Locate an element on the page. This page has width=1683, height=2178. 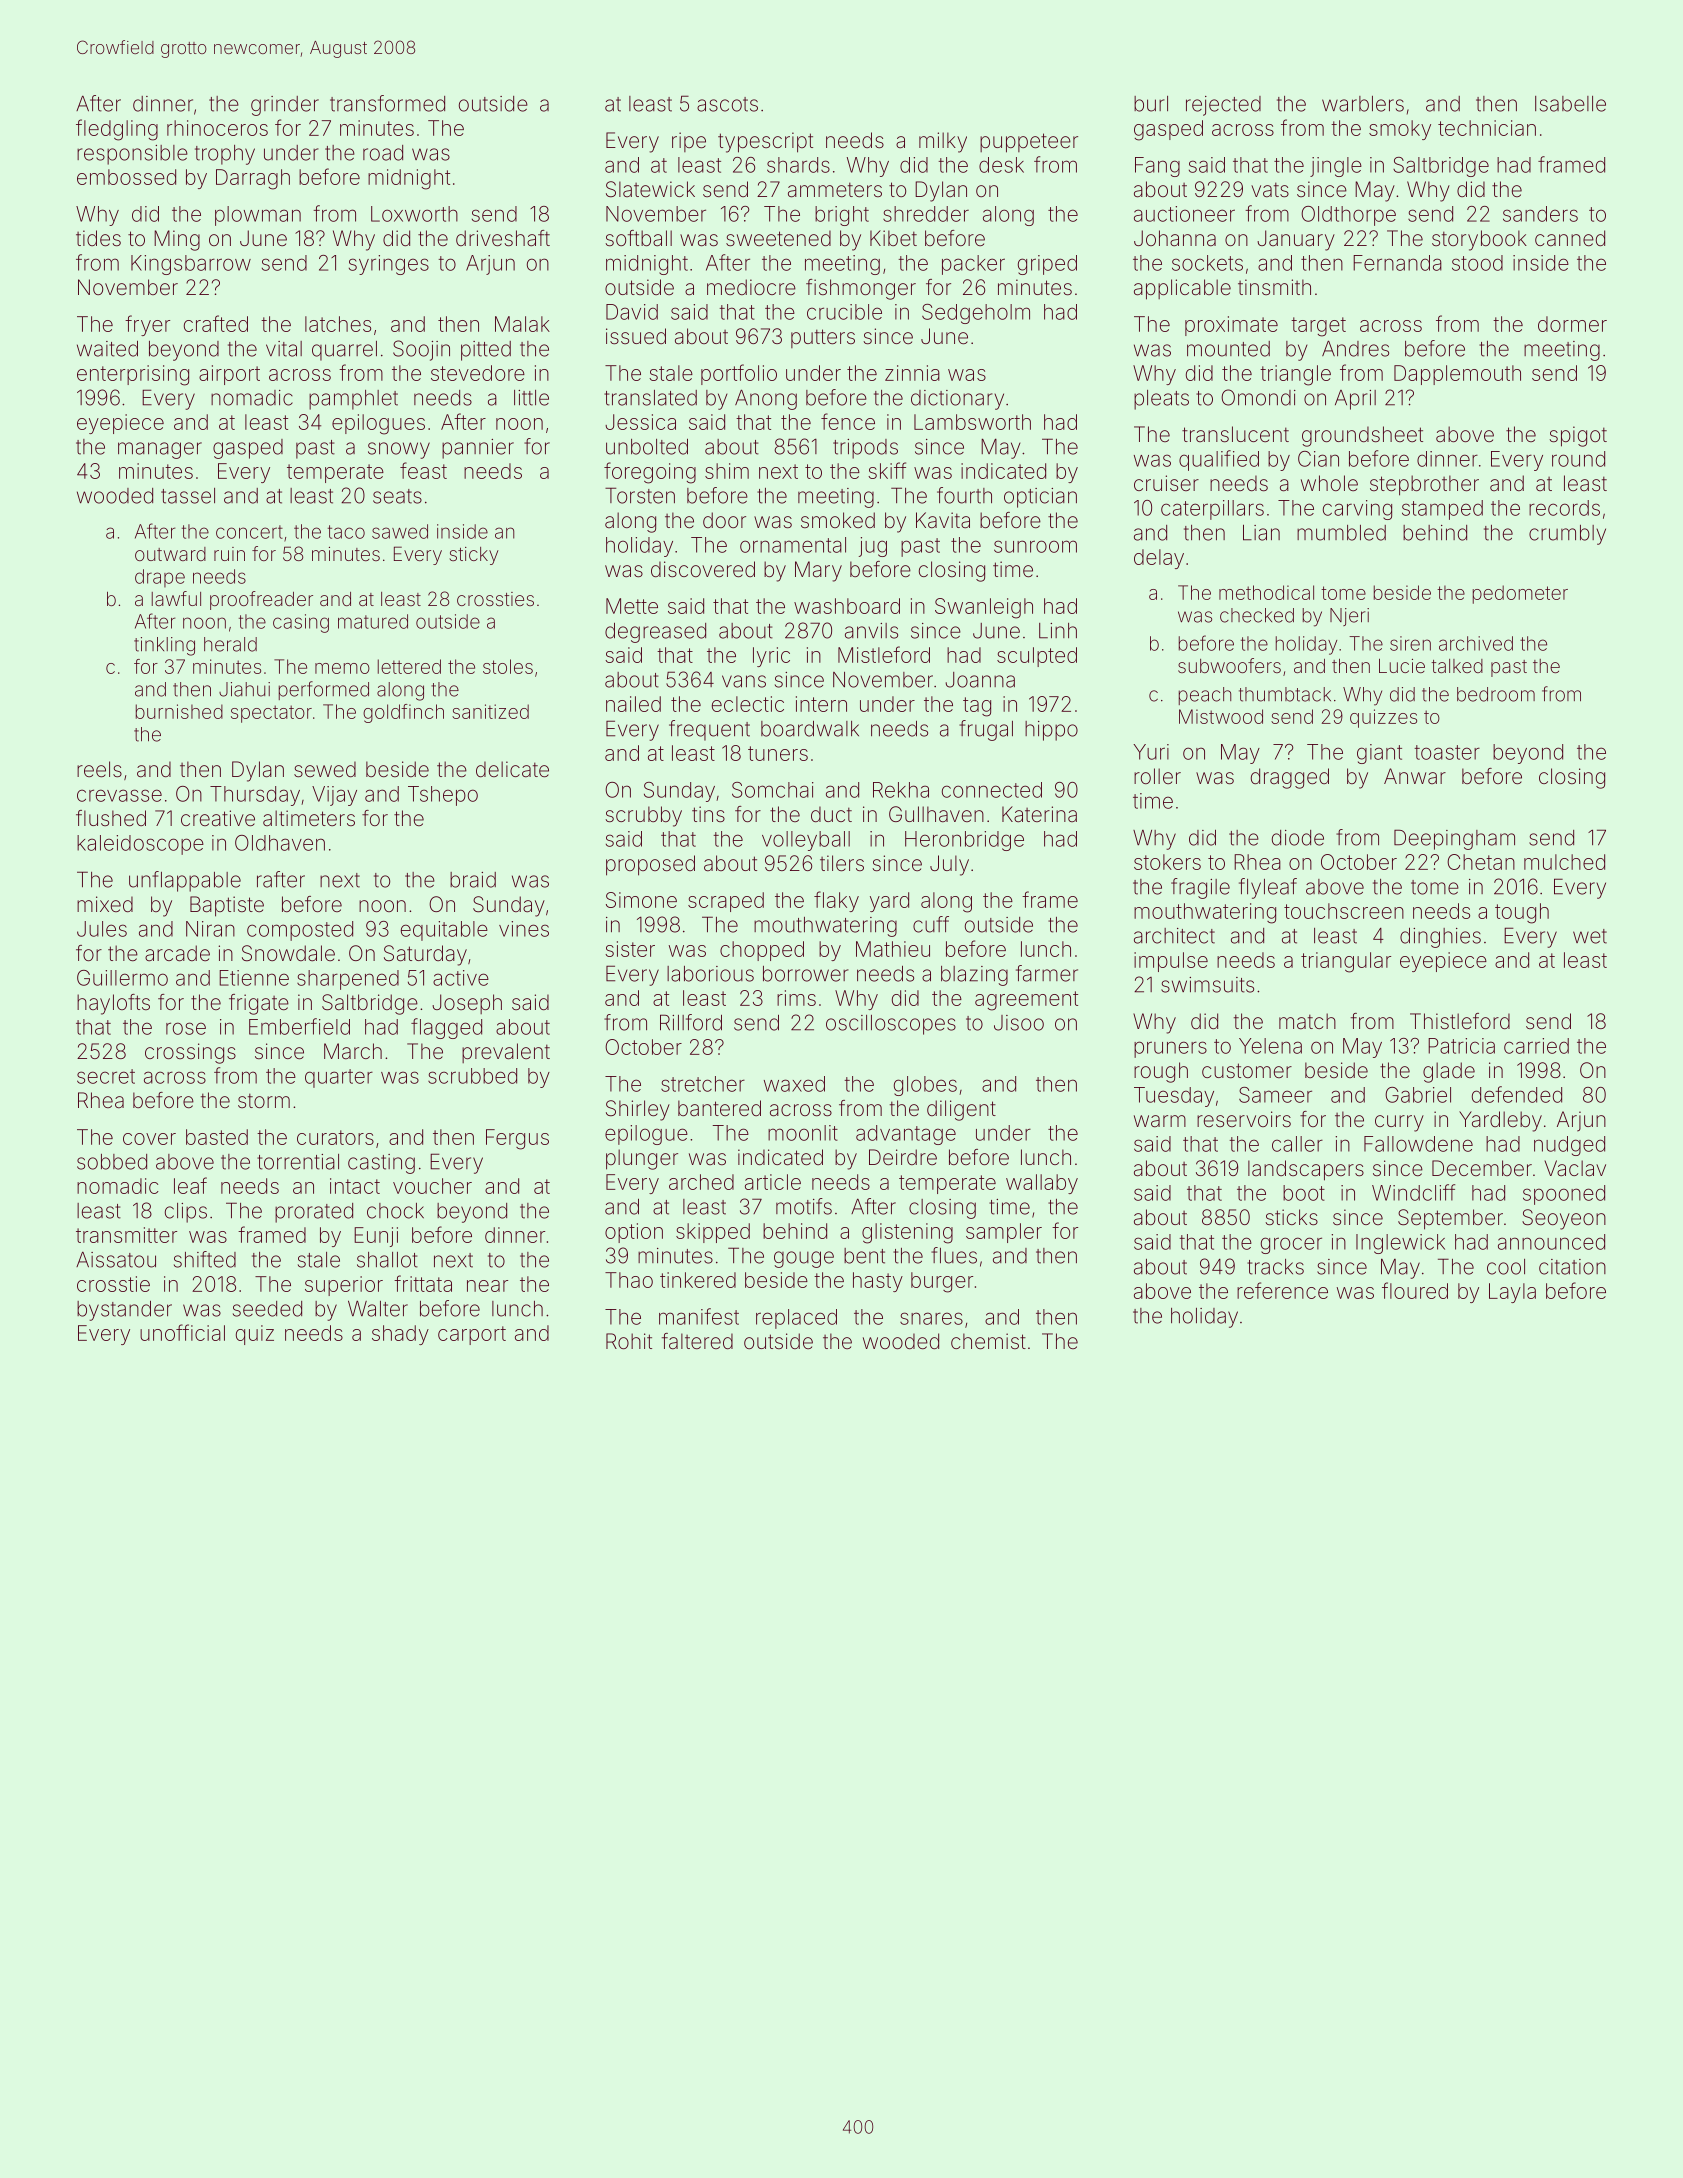
seats is located at coordinates (397, 496).
